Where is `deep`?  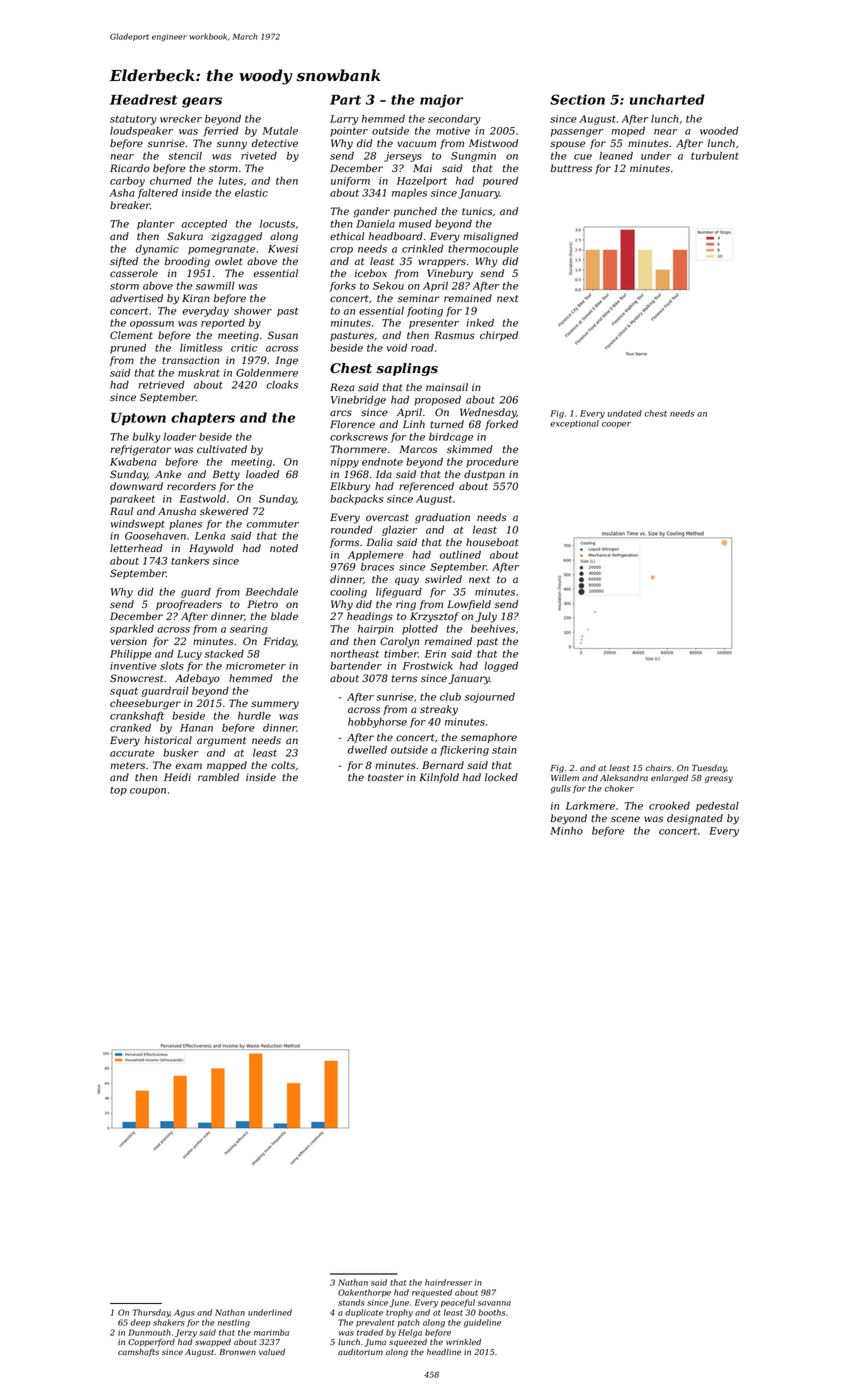 deep is located at coordinates (141, 1323).
